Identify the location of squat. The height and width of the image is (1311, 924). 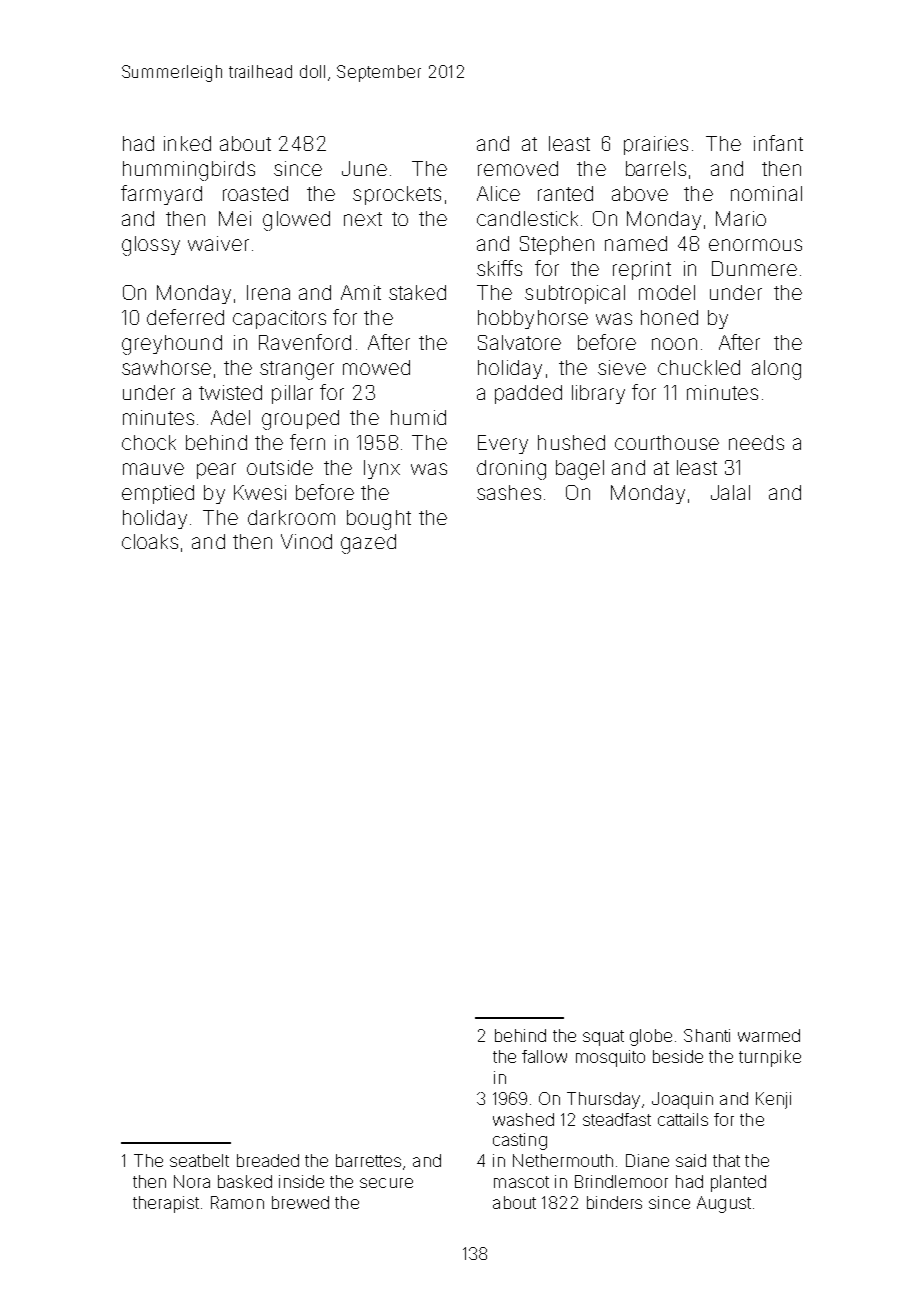
(603, 1038).
